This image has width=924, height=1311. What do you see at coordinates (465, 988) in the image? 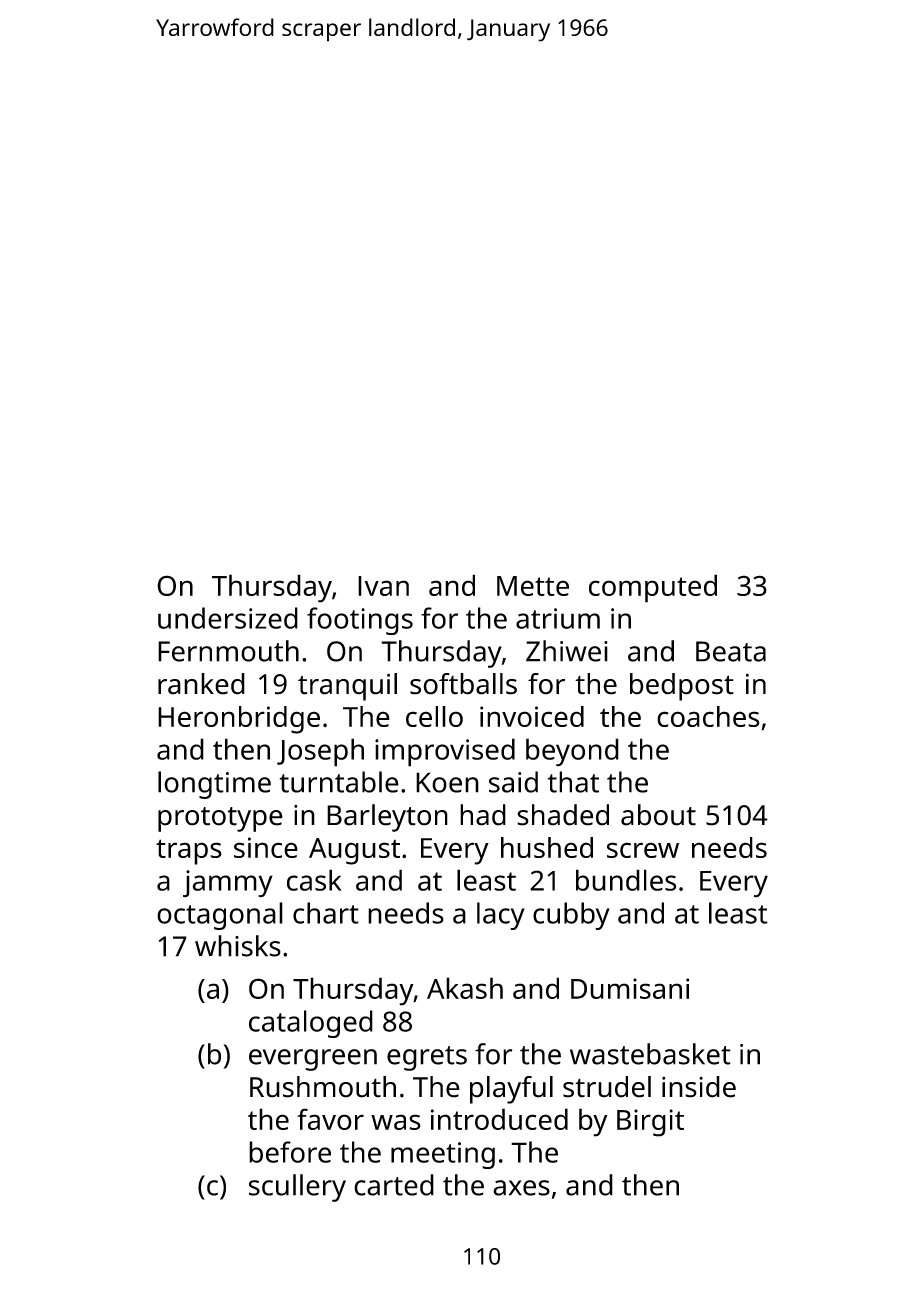
I see `Akash` at bounding box center [465, 988].
